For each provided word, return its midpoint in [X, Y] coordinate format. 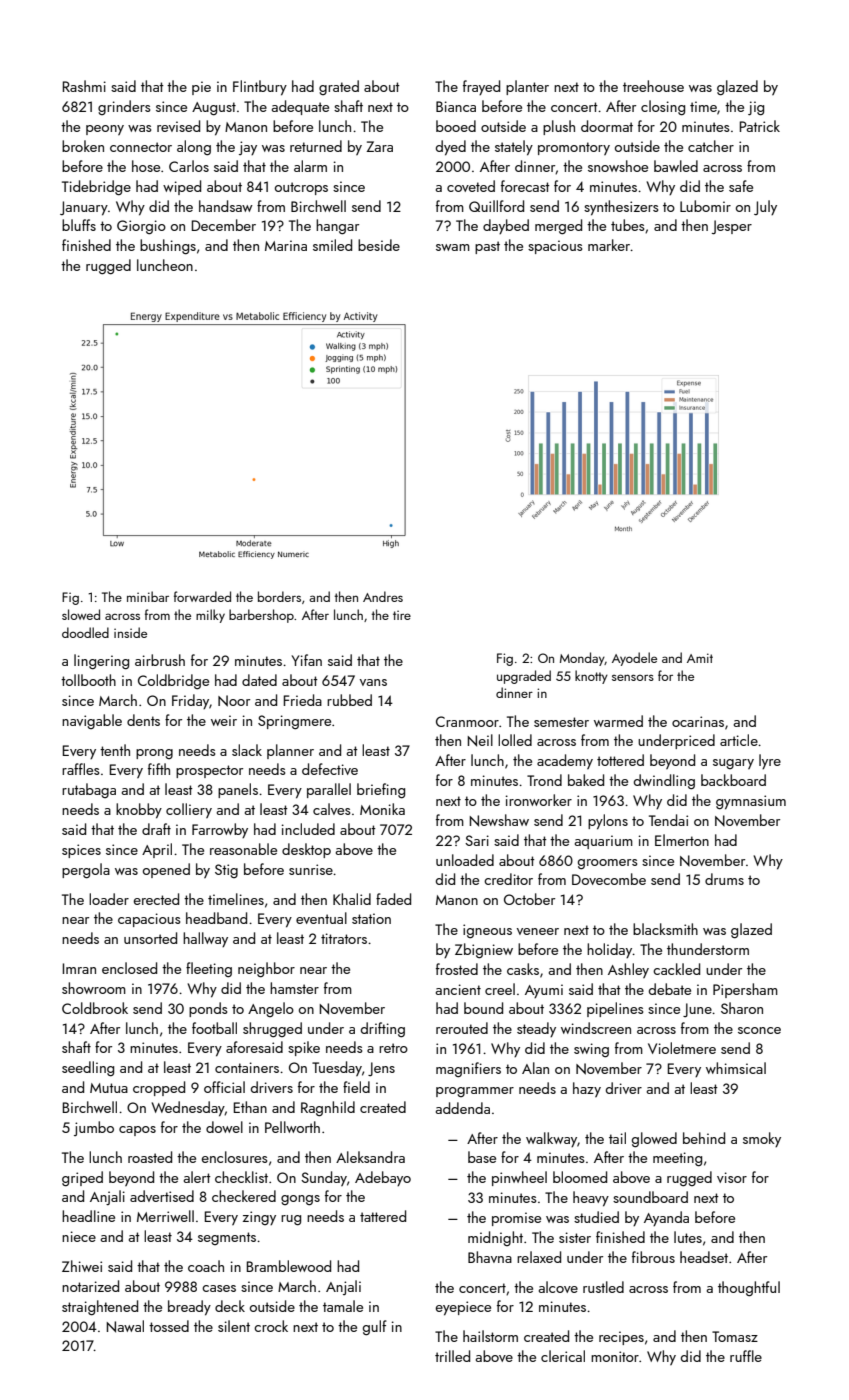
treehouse [653, 86]
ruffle [746, 1356]
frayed [481, 87]
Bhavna [490, 1257]
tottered [620, 760]
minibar [148, 596]
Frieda [303, 700]
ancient [458, 989]
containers [247, 1067]
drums [724, 879]
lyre [770, 761]
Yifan [306, 660]
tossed [169, 1326]
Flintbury [260, 88]
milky [210, 616]
